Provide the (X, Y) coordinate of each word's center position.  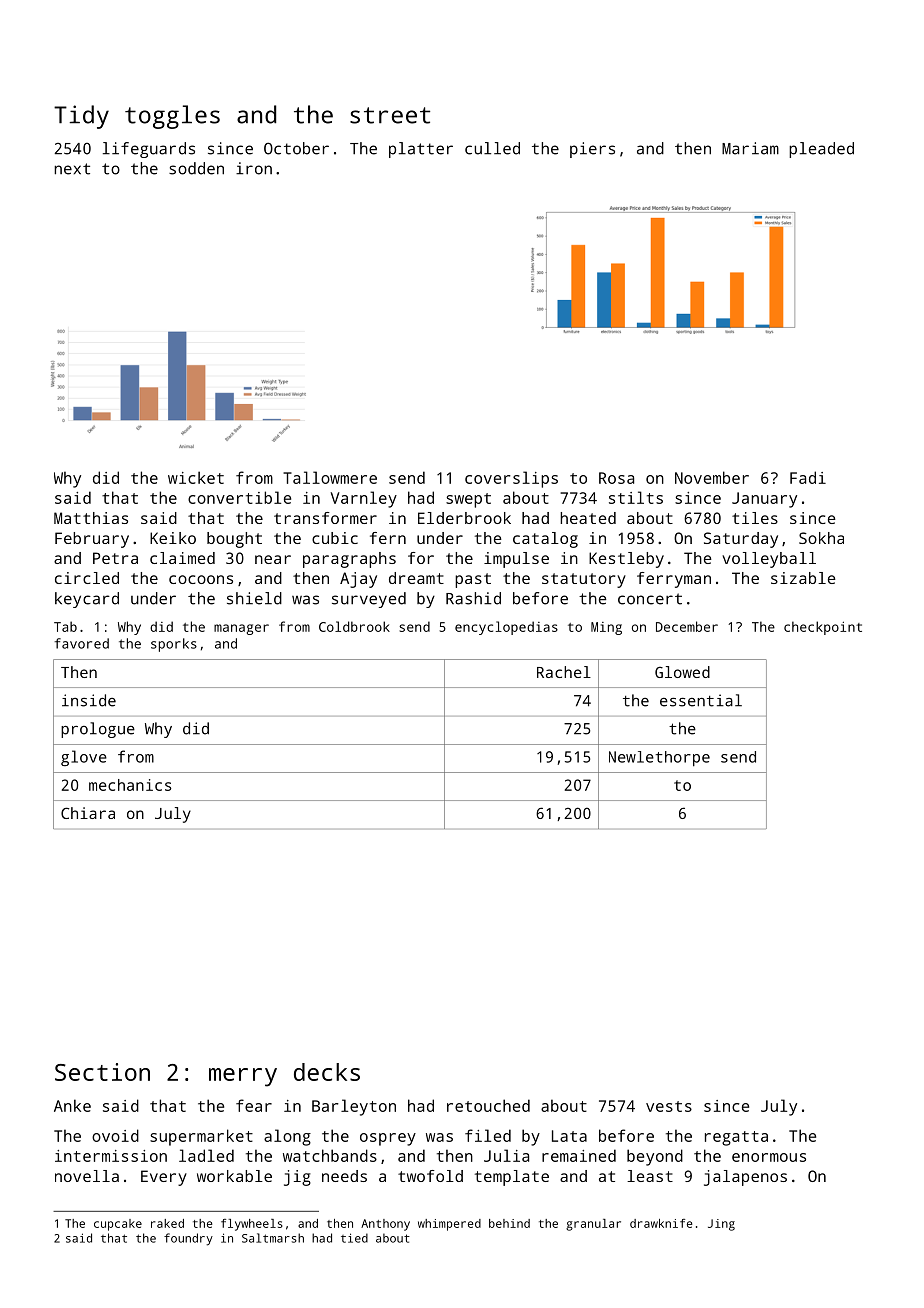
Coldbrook (354, 626)
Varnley (364, 499)
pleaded (821, 150)
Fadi (808, 477)
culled (492, 148)
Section (102, 1072)
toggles (172, 117)
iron (254, 168)
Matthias (91, 518)
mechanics (130, 785)
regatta (736, 1138)
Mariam (750, 148)
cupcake (118, 1225)
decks (327, 1072)
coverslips (511, 479)
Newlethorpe (659, 759)
